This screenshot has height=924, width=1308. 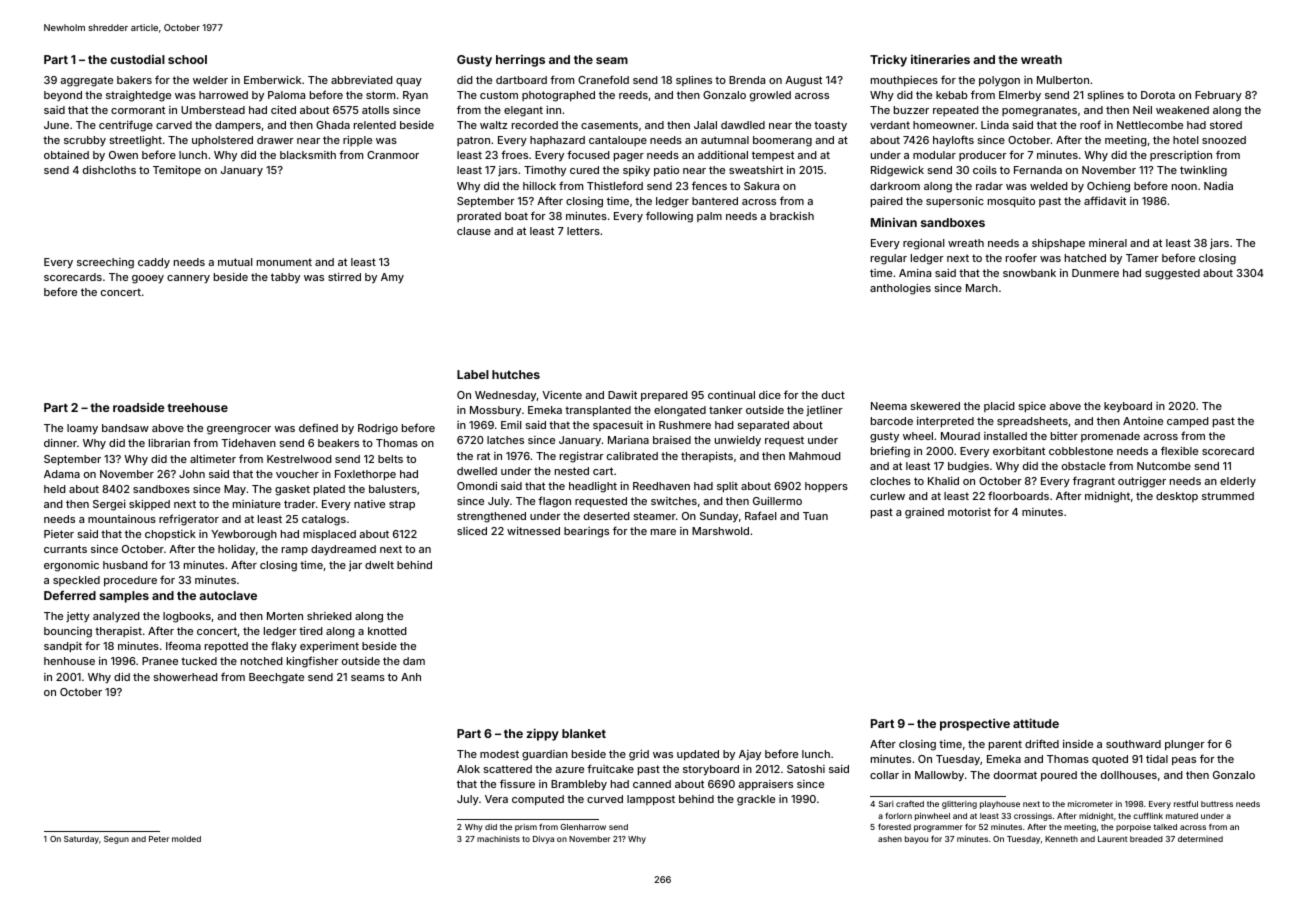 I want to click on school, so click(x=187, y=59).
